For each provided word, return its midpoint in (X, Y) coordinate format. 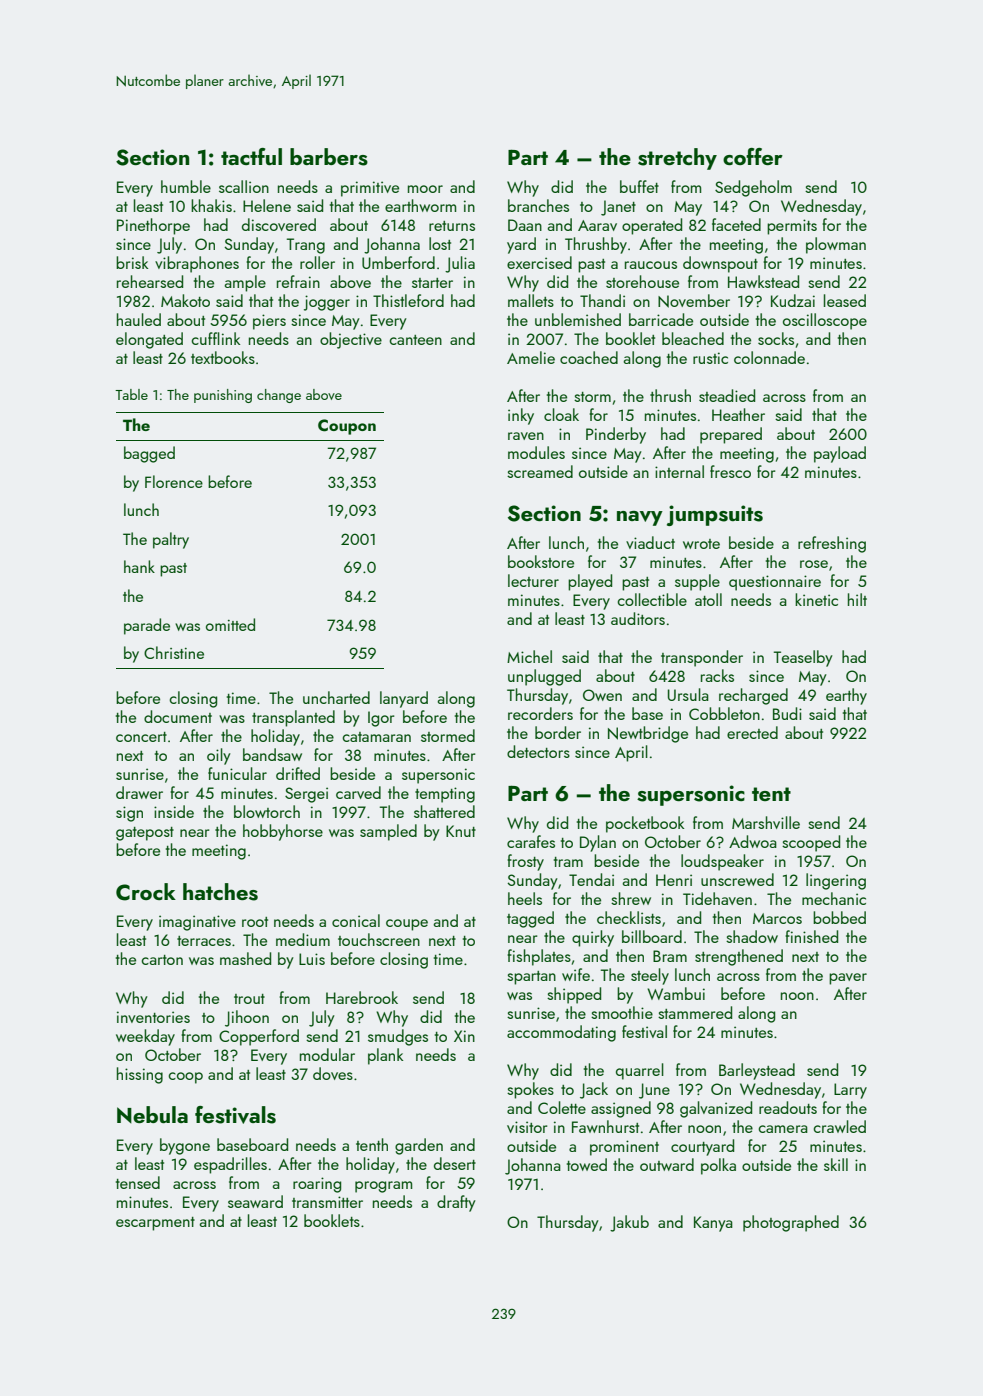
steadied (727, 395)
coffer (753, 156)
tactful (251, 156)
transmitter (327, 1202)
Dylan (598, 843)
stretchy (677, 159)
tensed (138, 1182)
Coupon (347, 427)
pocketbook (645, 824)
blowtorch (267, 811)
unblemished (578, 319)
